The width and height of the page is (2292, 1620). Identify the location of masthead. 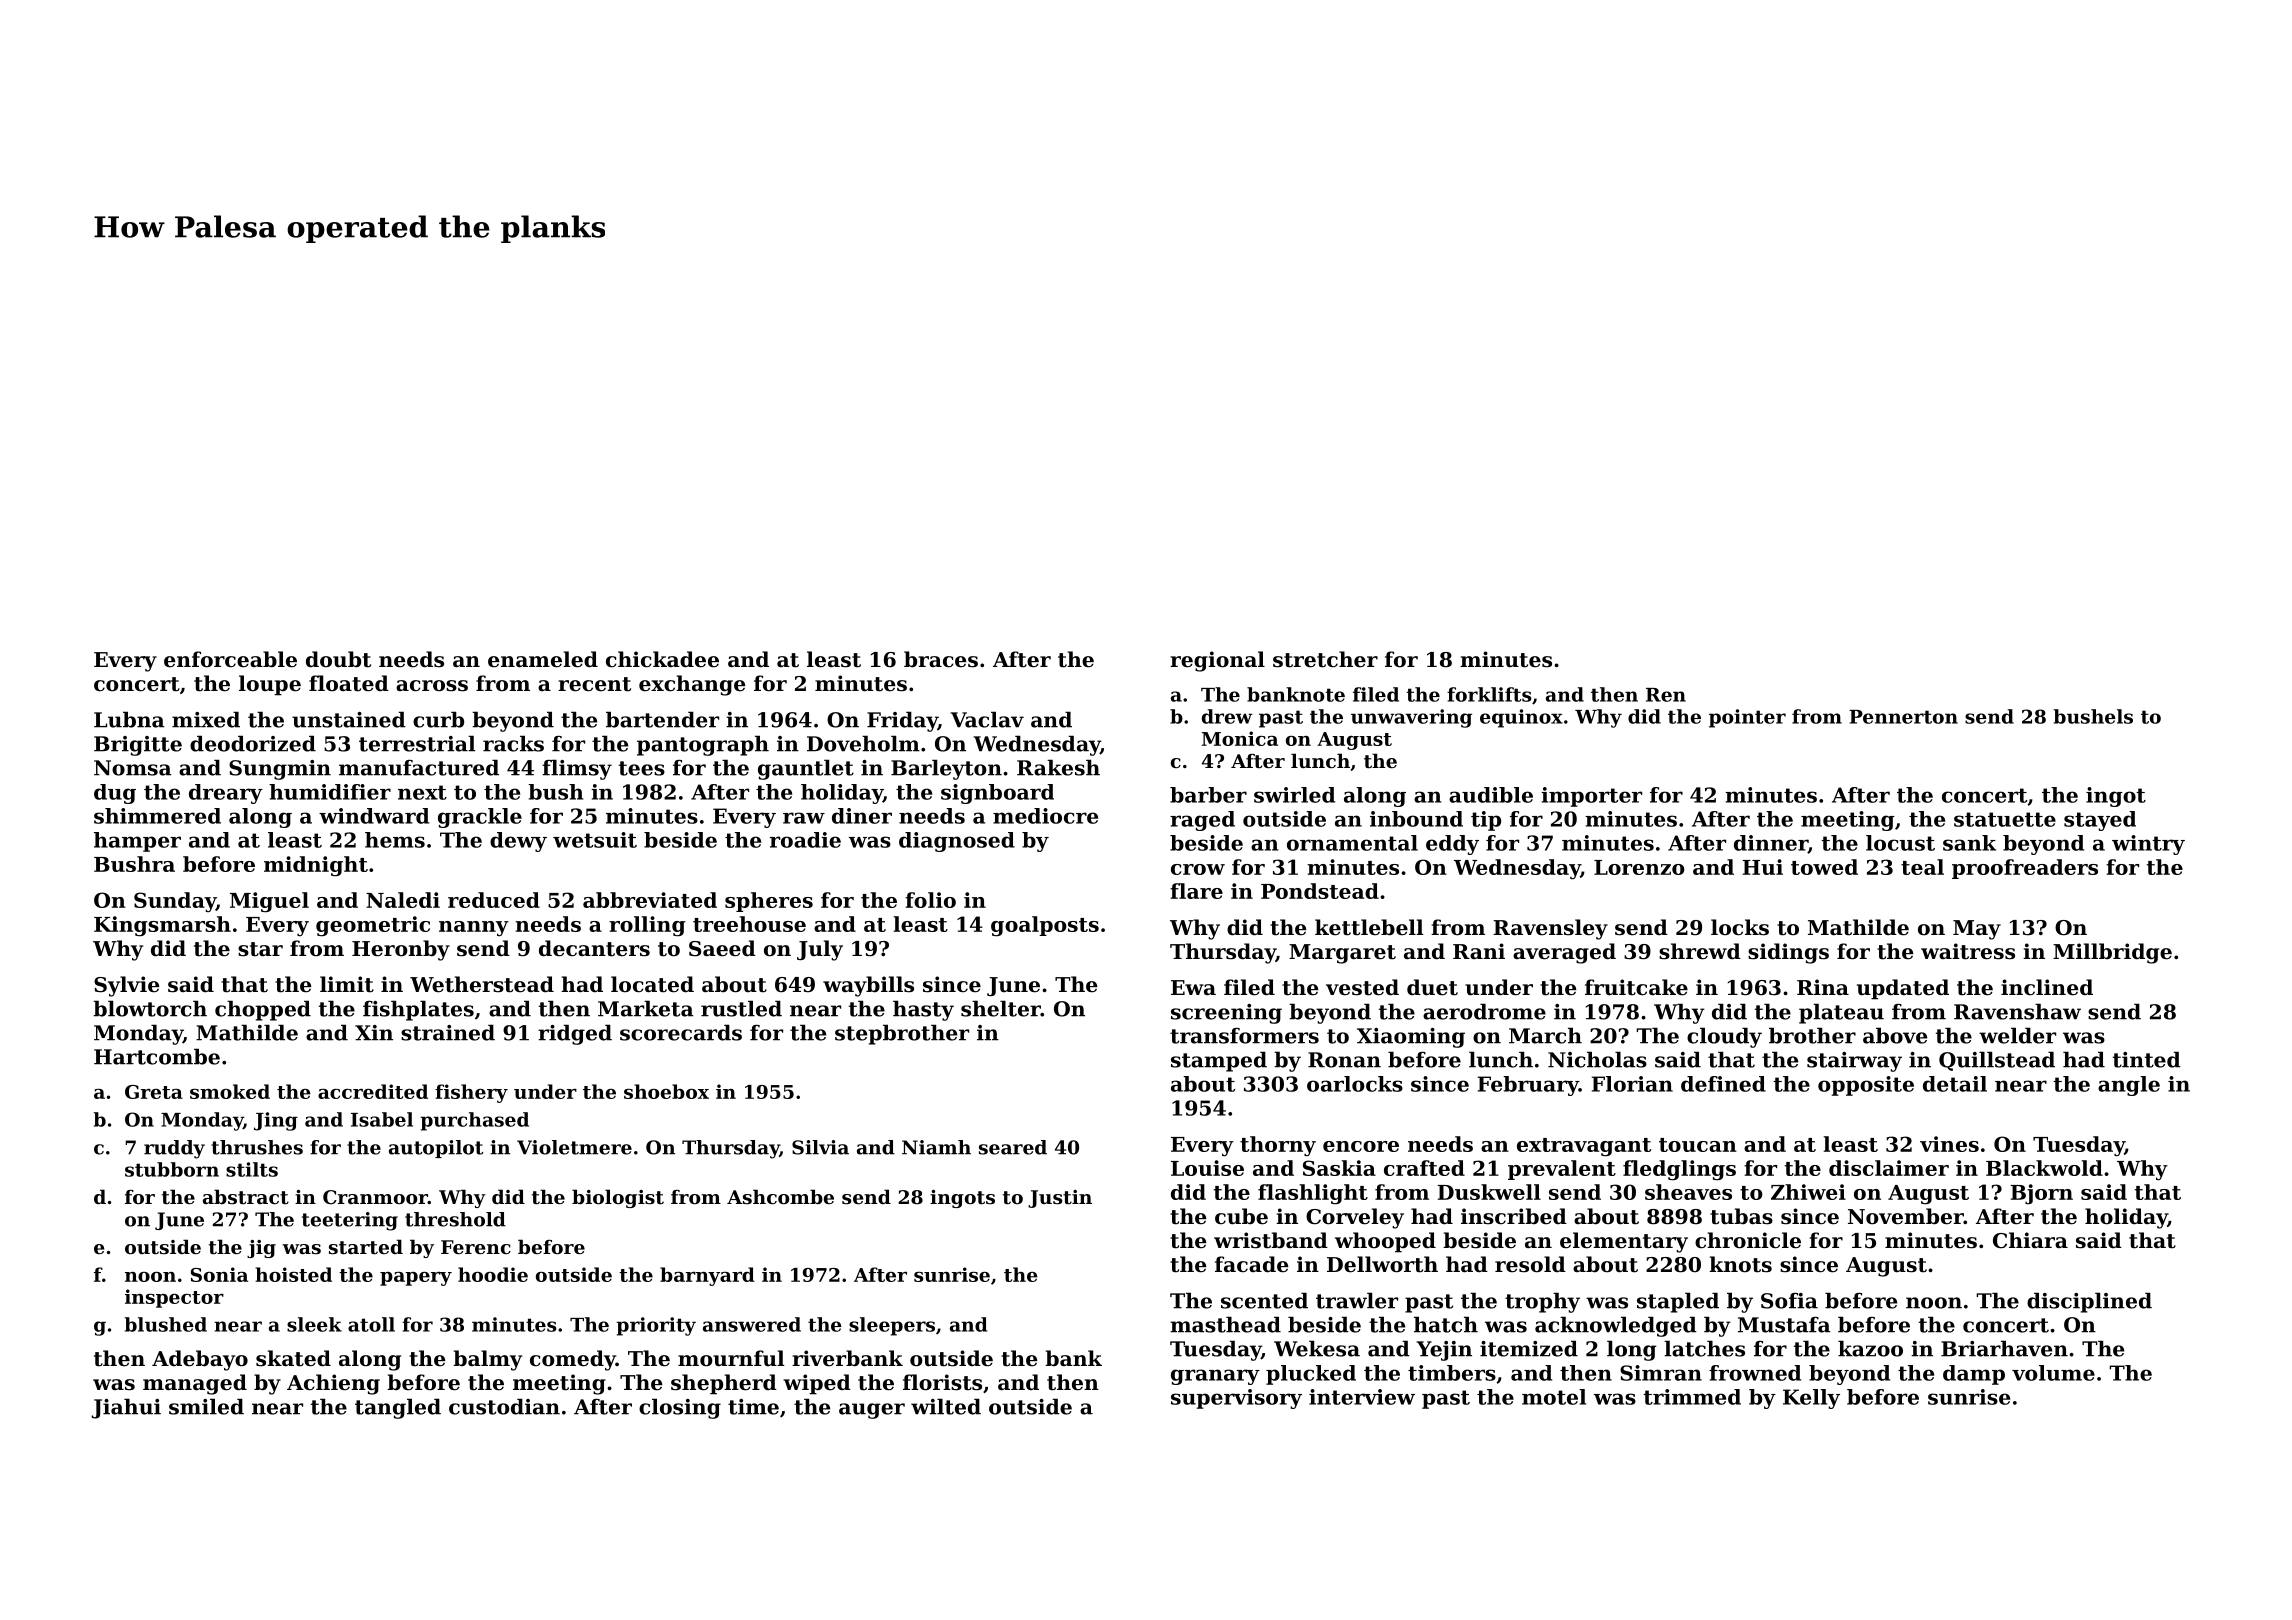
(1225, 1324).
